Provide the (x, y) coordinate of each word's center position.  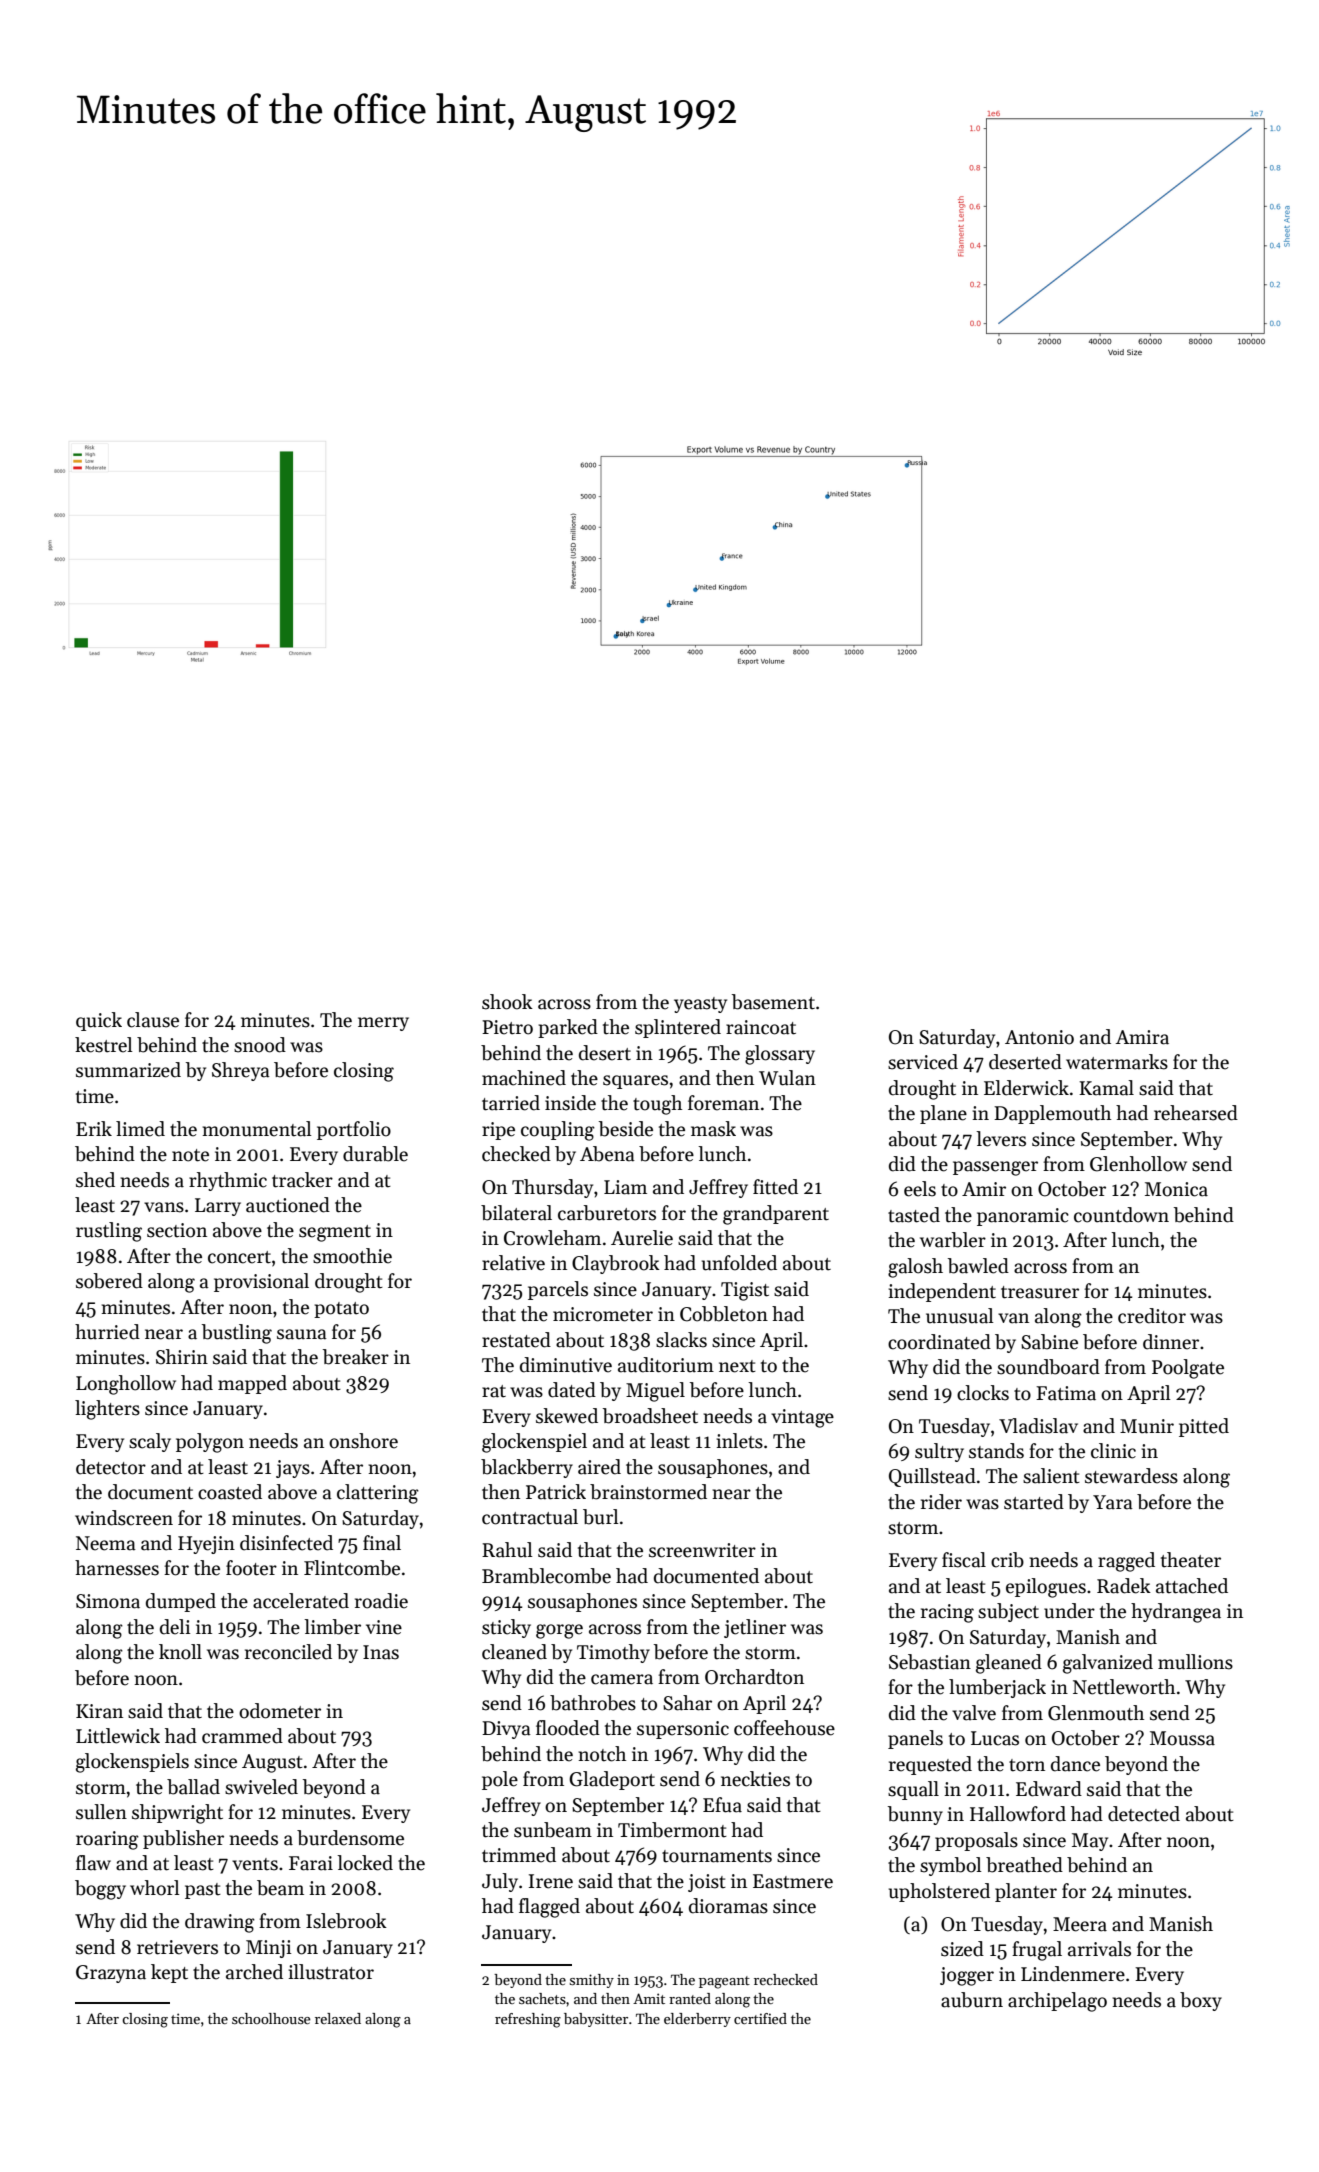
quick (99, 1021)
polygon (210, 1443)
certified (760, 2018)
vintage (802, 1418)
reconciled (288, 1652)
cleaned (514, 1652)
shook (507, 1002)
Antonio (1039, 1037)
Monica (1176, 1189)
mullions (1195, 1662)
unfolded (739, 1263)
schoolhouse (271, 2018)
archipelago (1057, 2002)
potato (341, 1310)
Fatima (1066, 1393)
